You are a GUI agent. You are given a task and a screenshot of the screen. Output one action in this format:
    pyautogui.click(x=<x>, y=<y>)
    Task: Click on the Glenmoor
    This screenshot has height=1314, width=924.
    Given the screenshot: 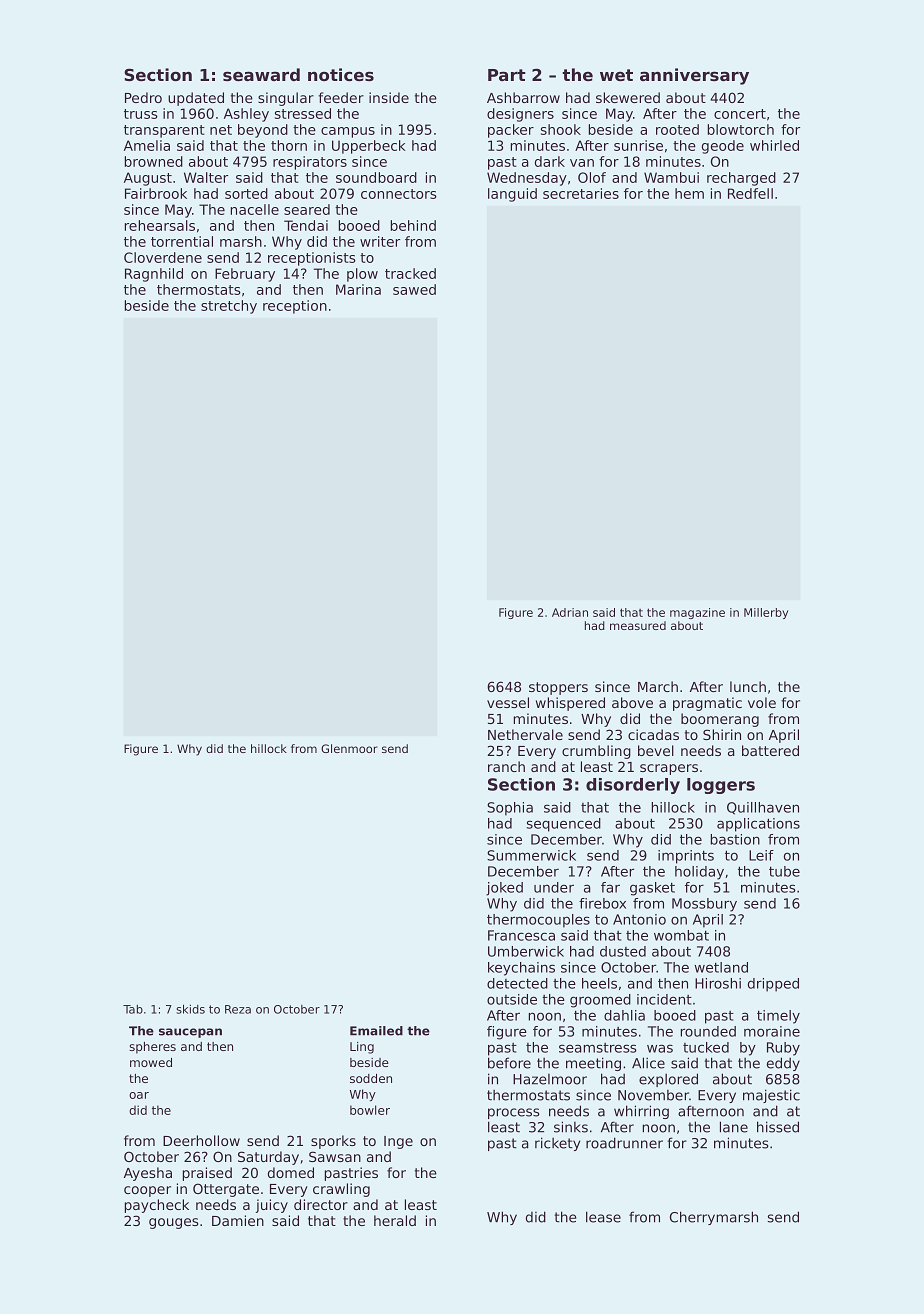 What is the action you would take?
    pyautogui.click(x=349, y=748)
